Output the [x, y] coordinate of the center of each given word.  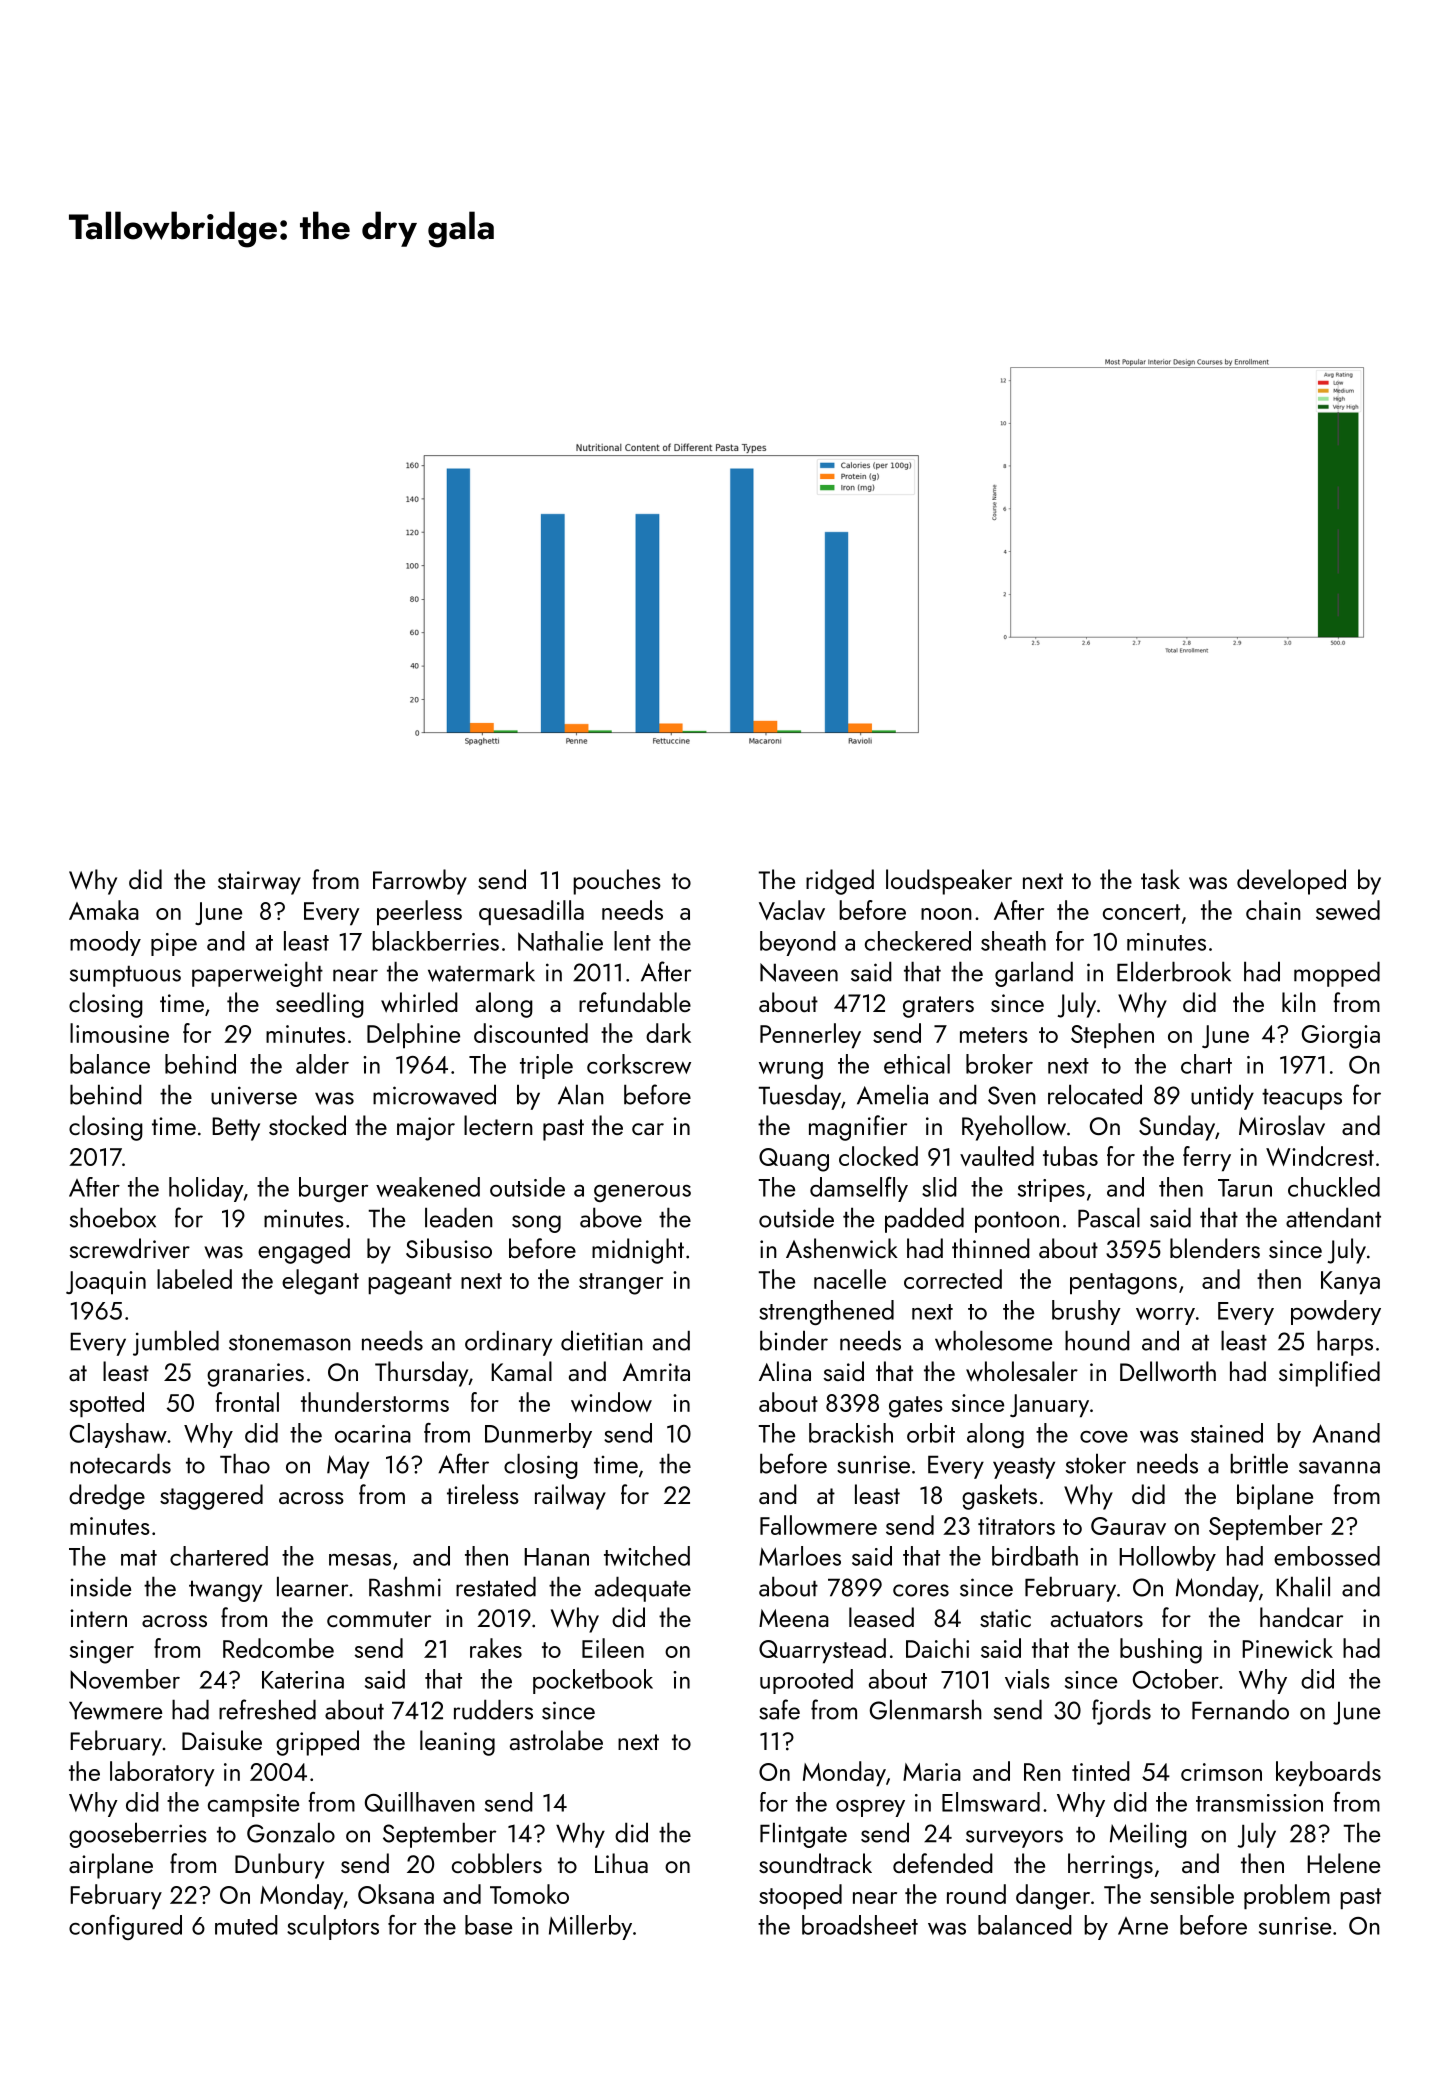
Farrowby [420, 882]
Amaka [104, 910]
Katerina [303, 1680]
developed [1291, 882]
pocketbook [593, 1681]
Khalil [1303, 1586]
